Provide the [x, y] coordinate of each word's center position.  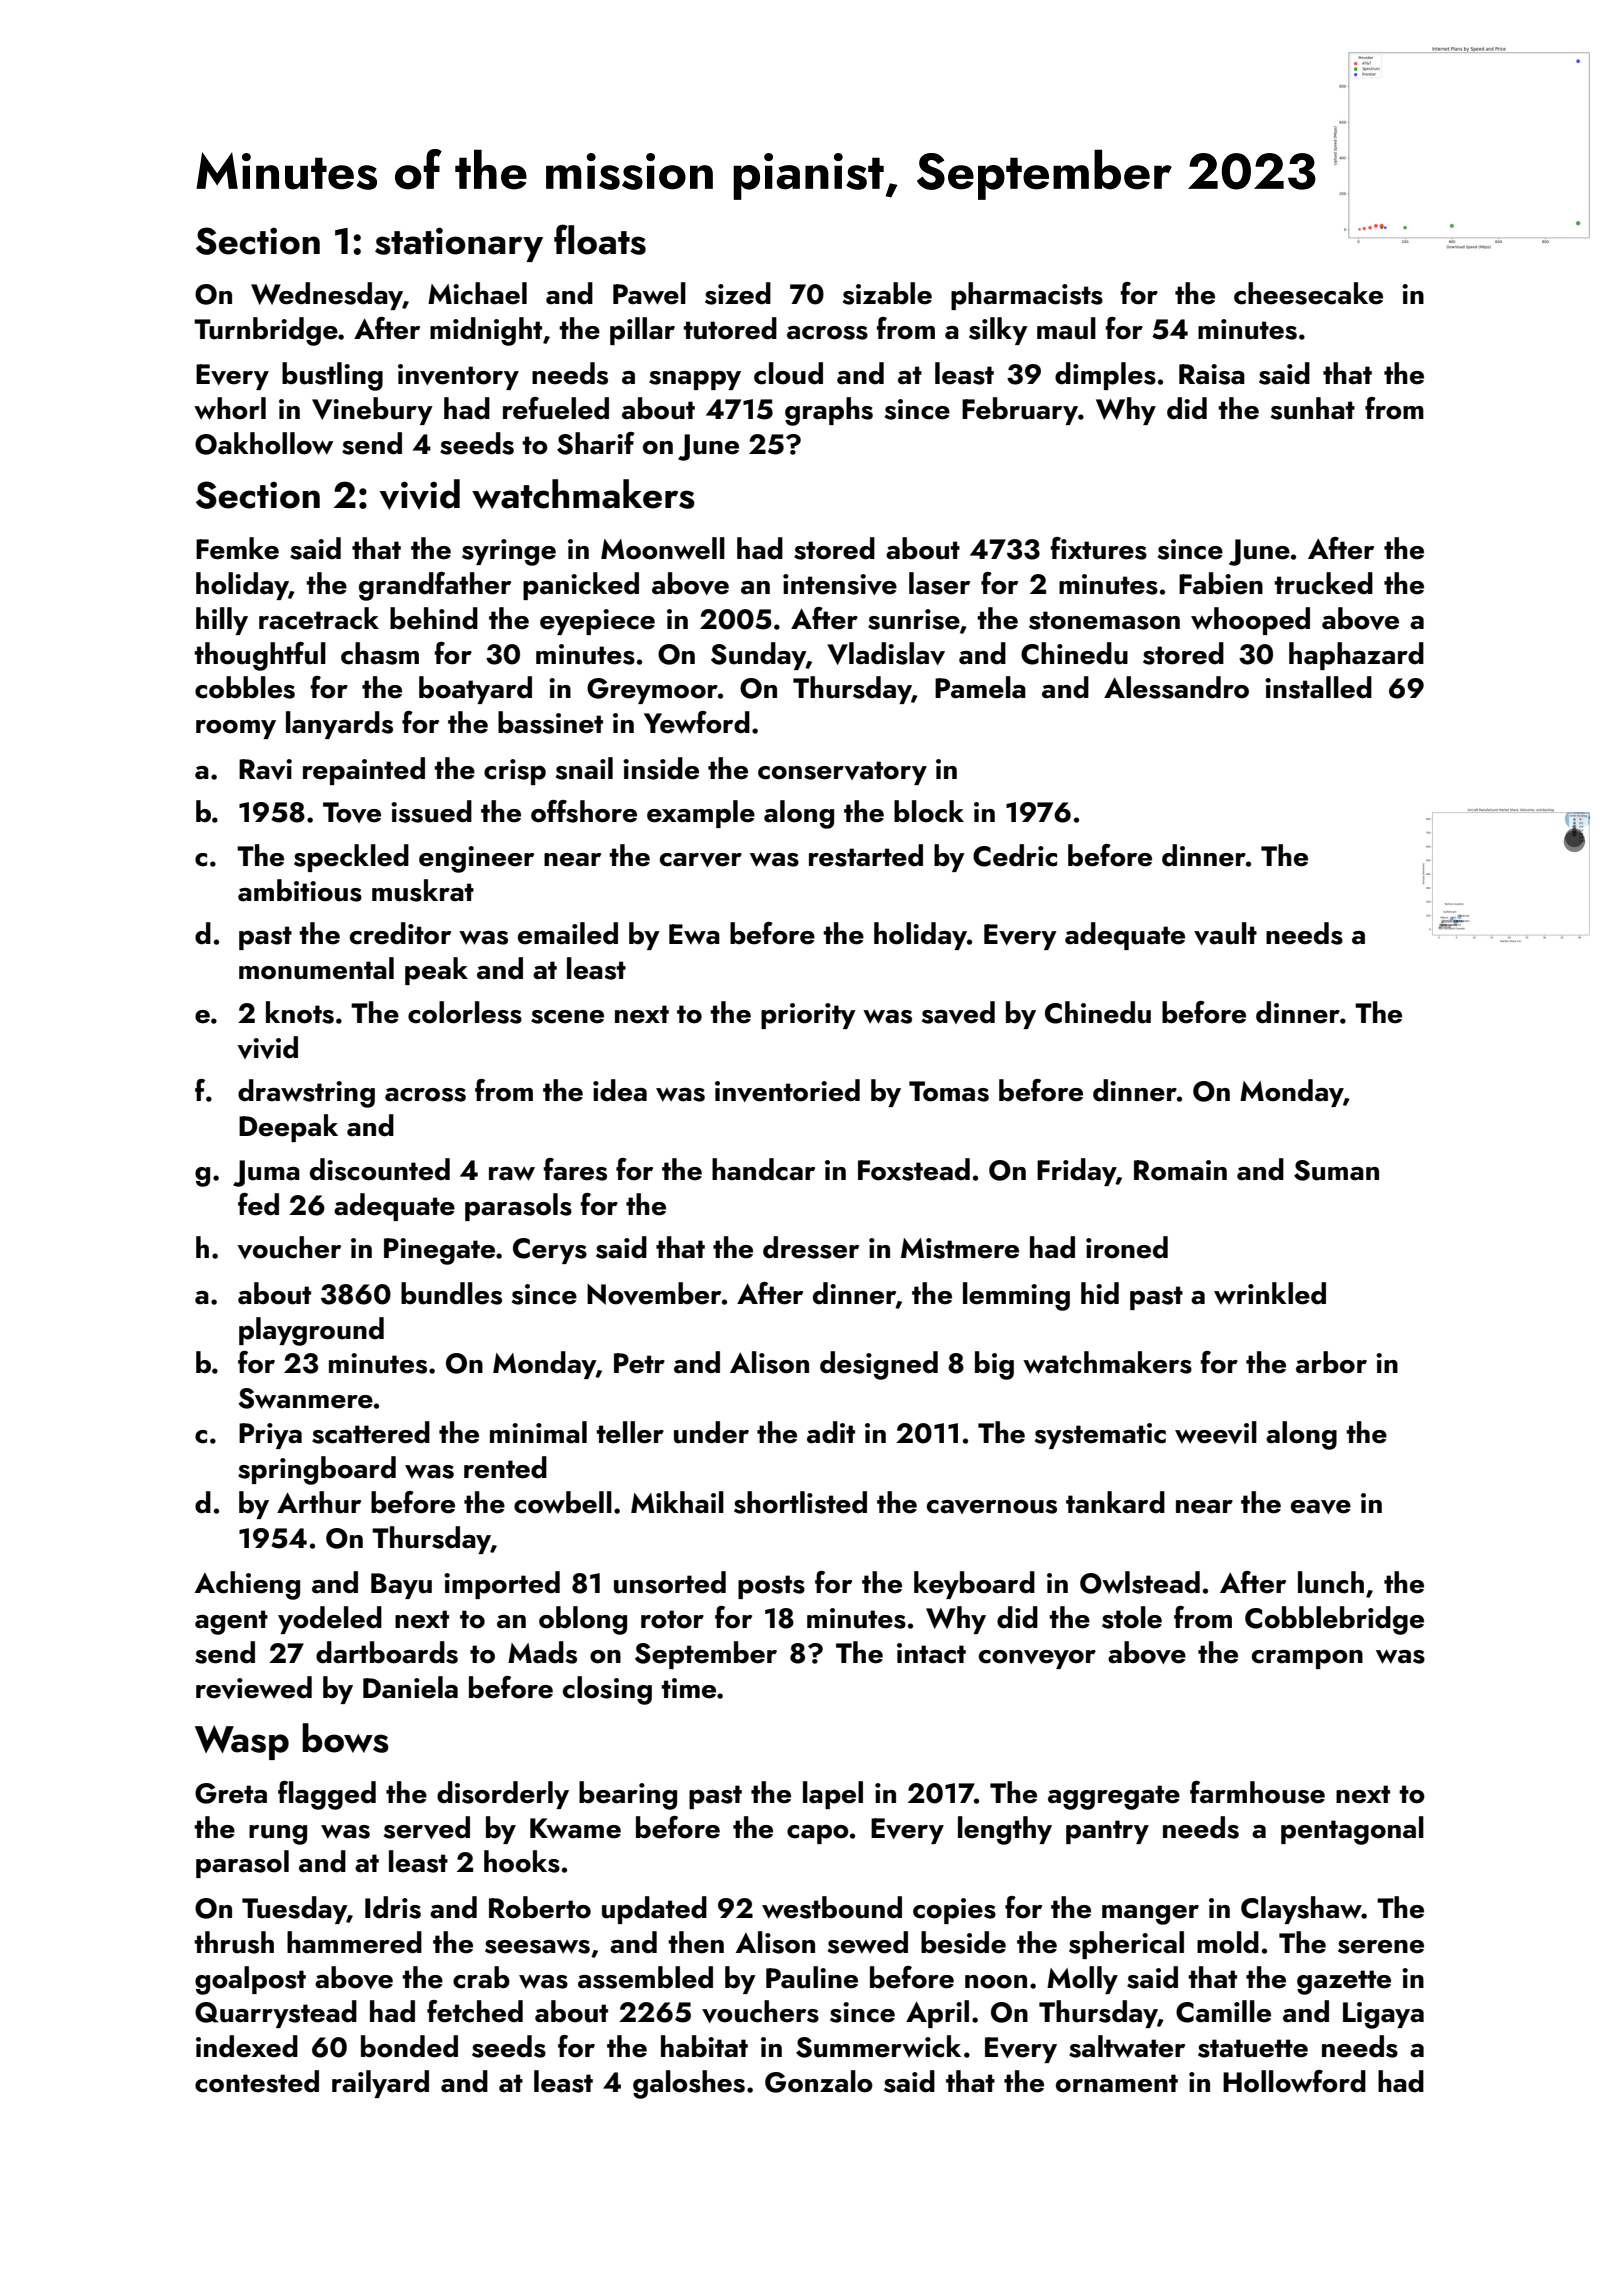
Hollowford [1294, 2081]
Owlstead [1140, 1582]
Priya [270, 1436]
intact [931, 1653]
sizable [887, 293]
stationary [459, 244]
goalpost [250, 1980]
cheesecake [1308, 293]
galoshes [689, 2084]
